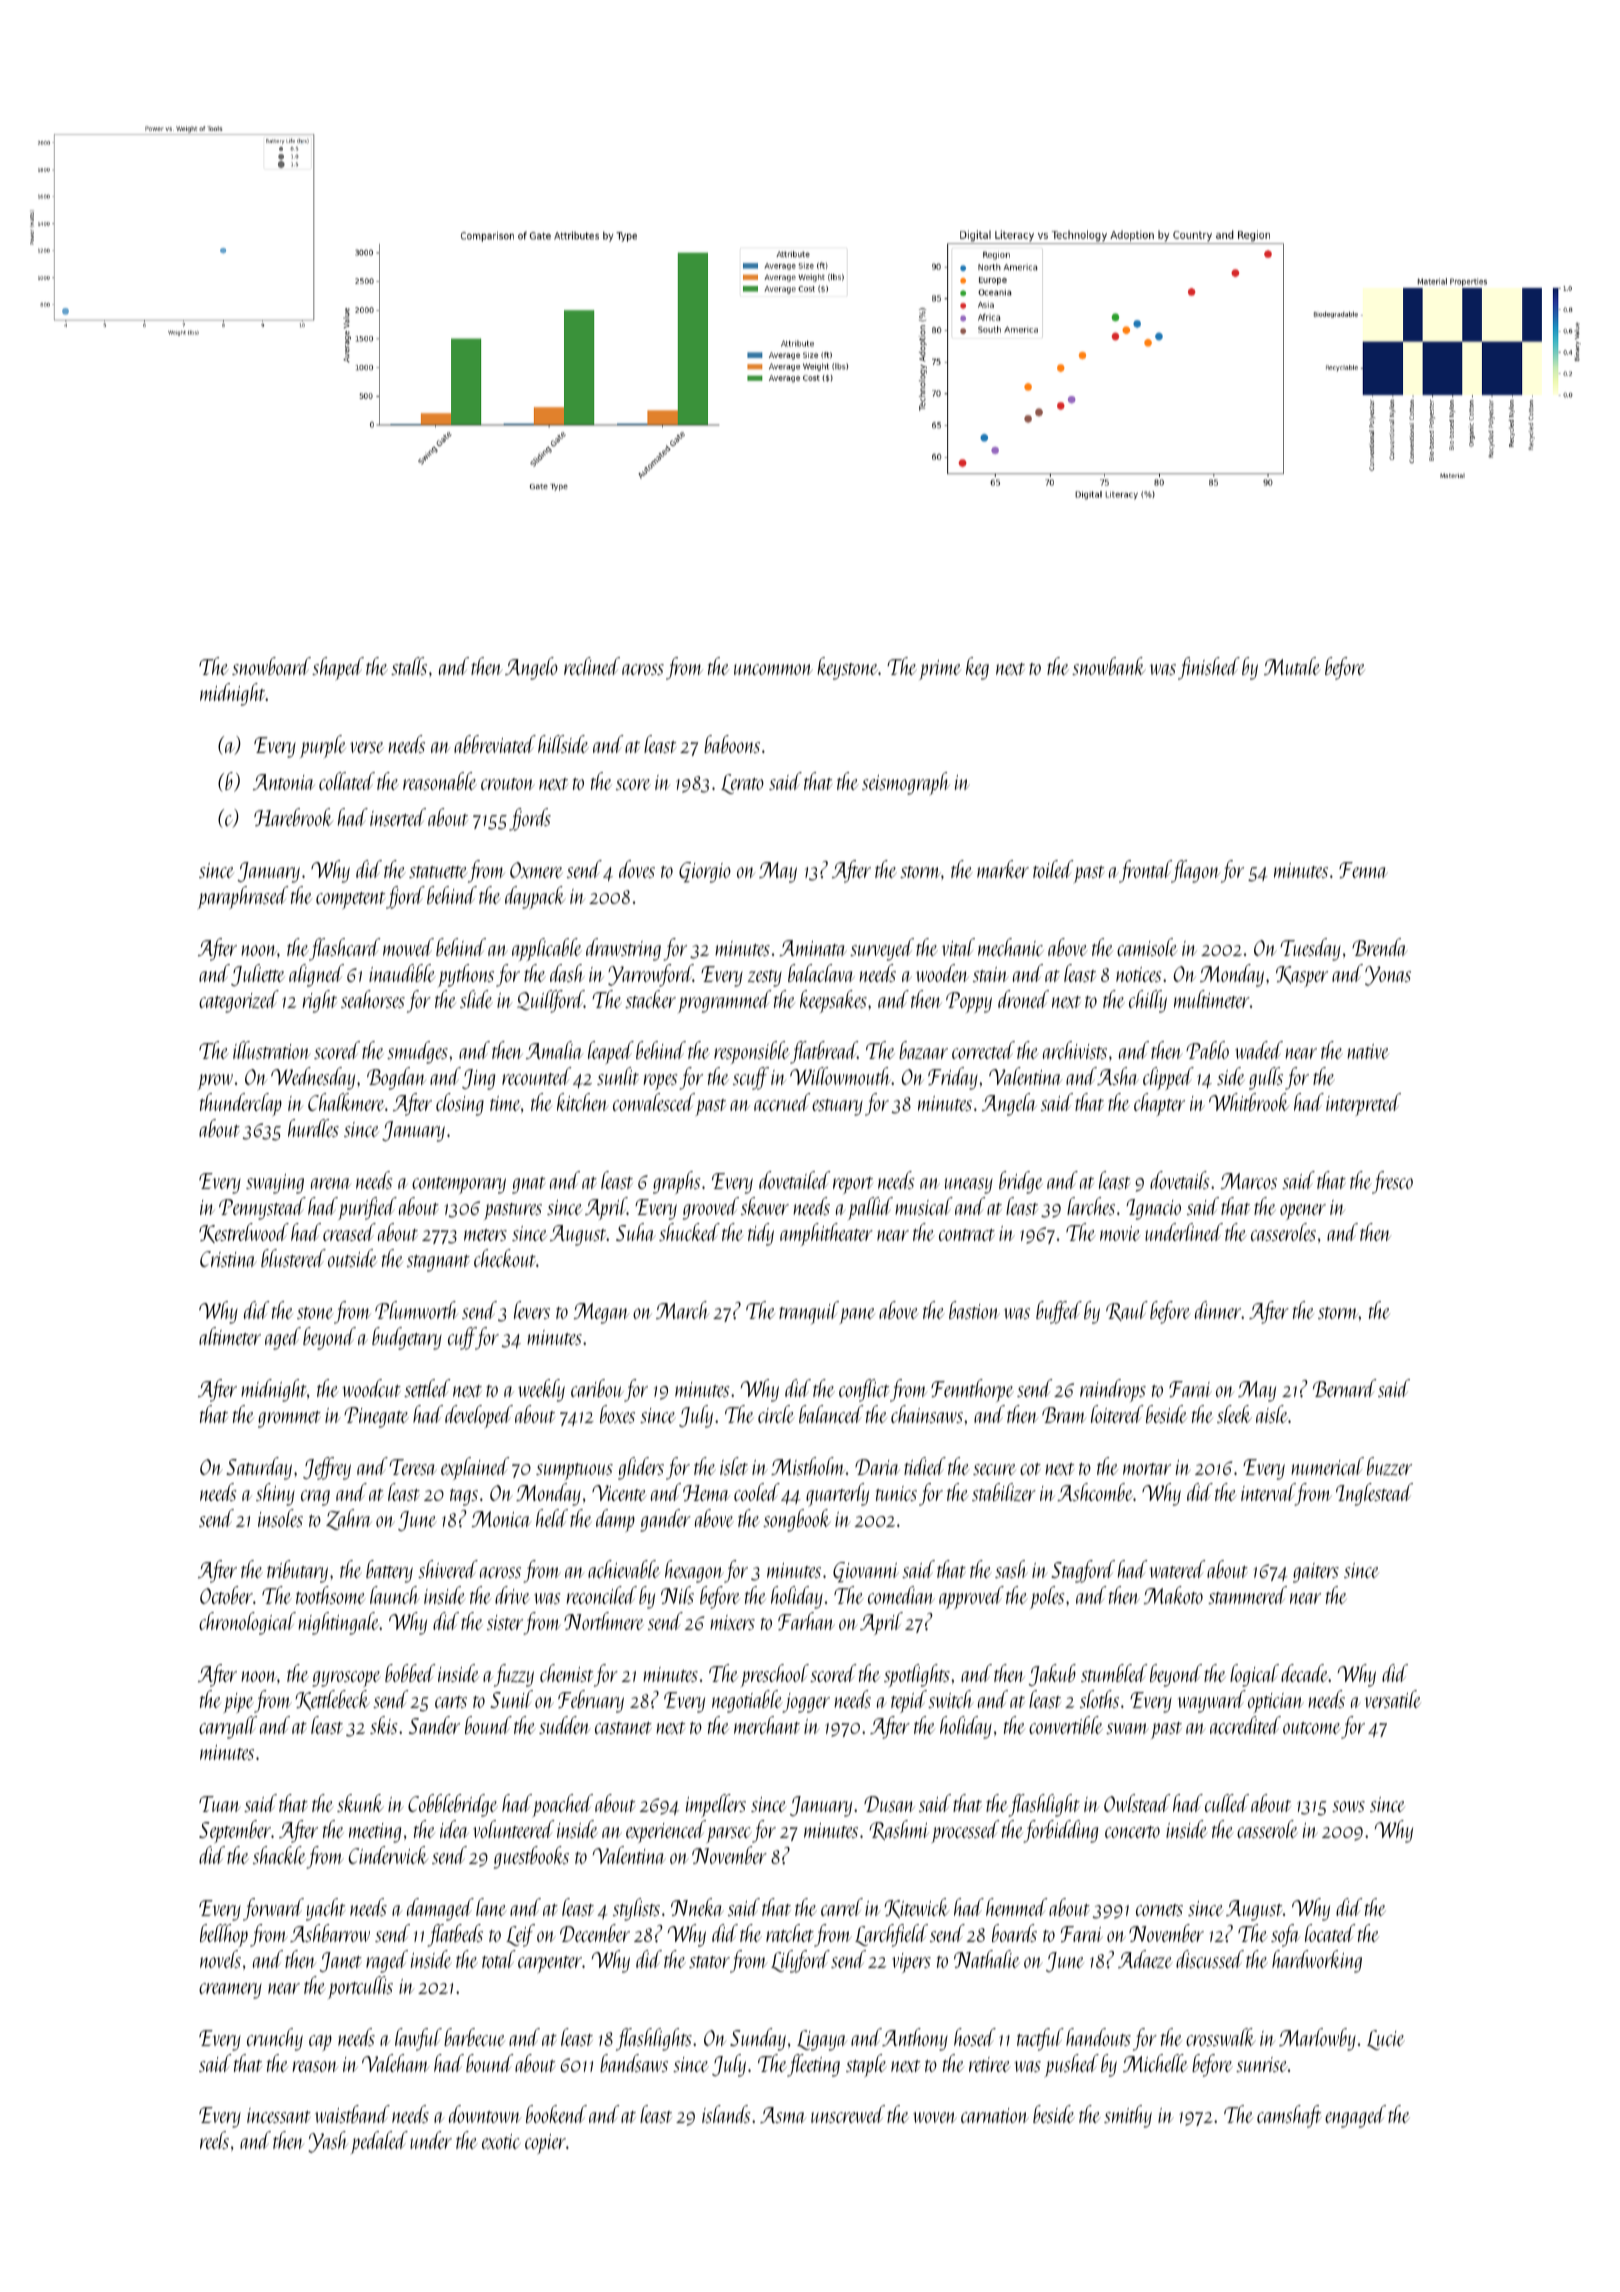 Image resolution: width=1620 pixels, height=2292 pixels. I want to click on waded, so click(1259, 1050).
